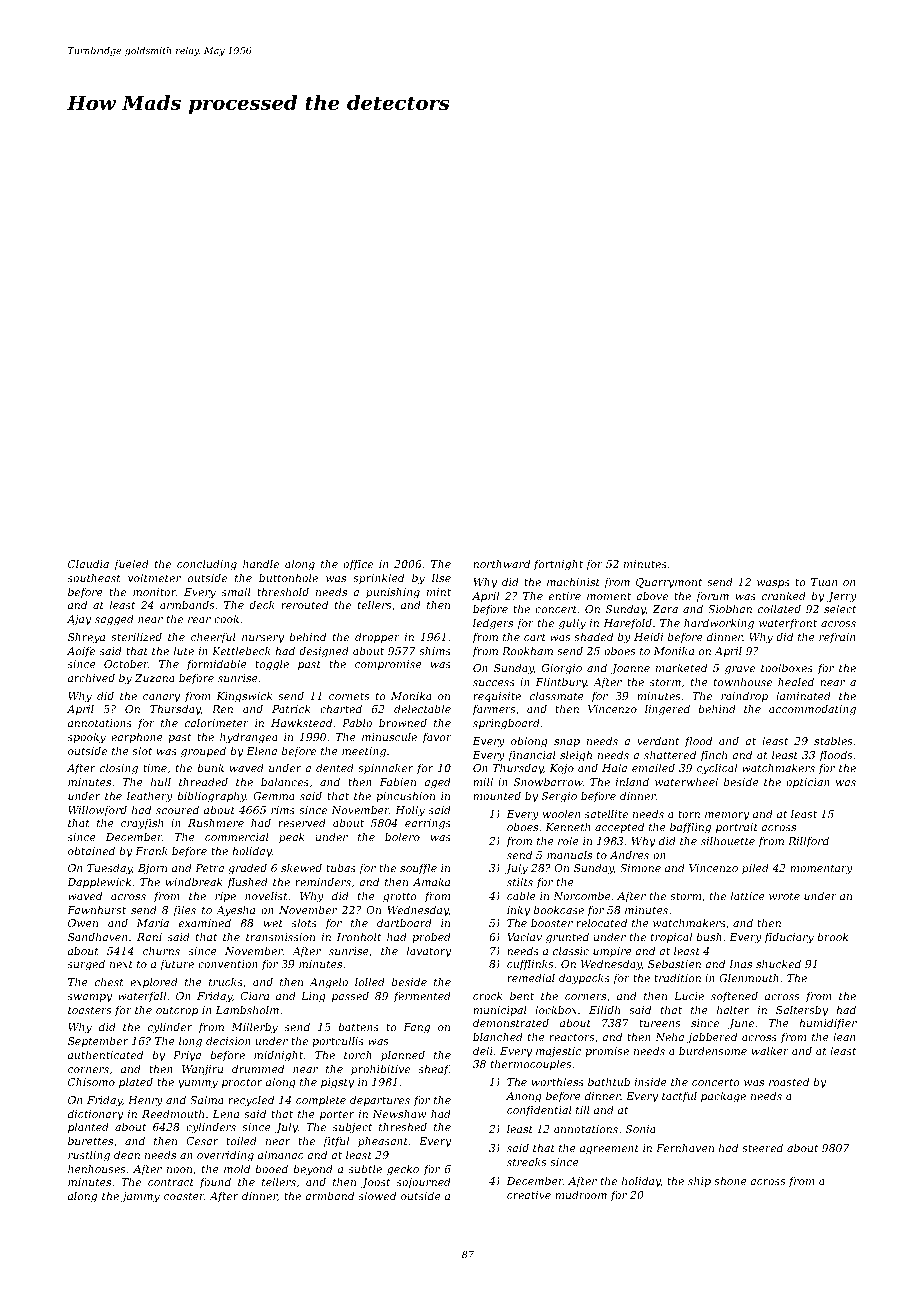  I want to click on leathery, so click(150, 797).
